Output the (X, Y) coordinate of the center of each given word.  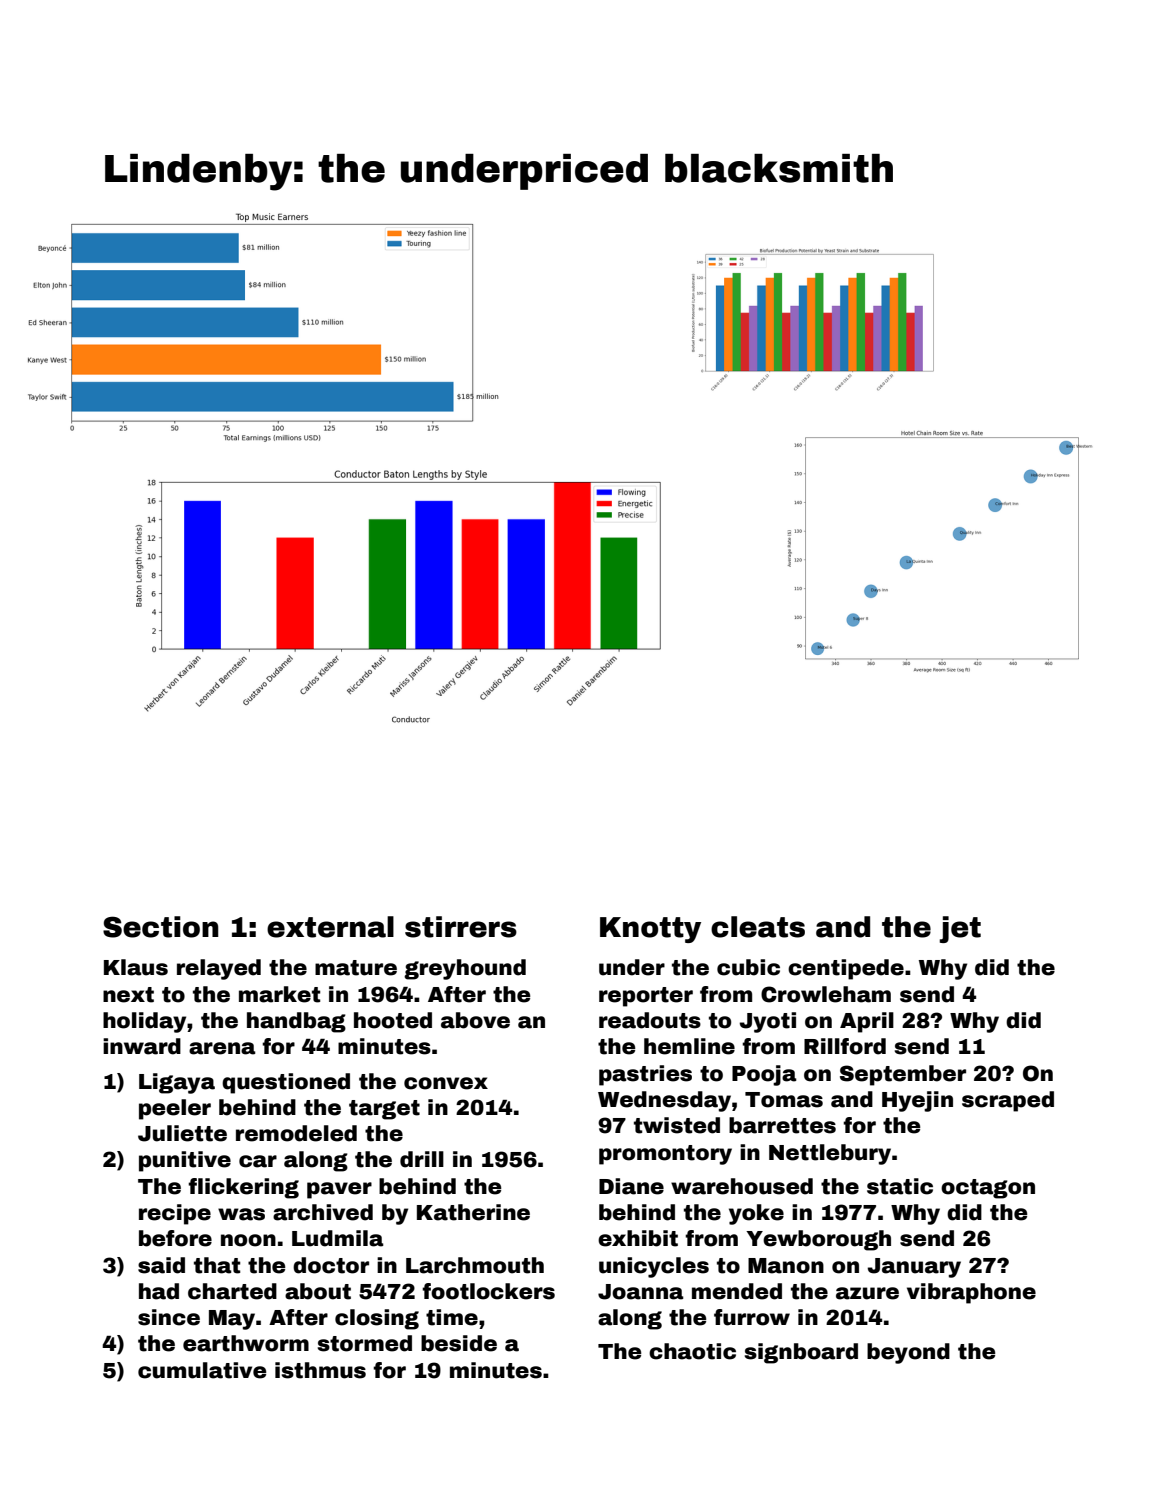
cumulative (202, 1370)
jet (960, 929)
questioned (286, 1083)
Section (161, 927)
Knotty (650, 930)
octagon (988, 1189)
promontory (665, 1155)
